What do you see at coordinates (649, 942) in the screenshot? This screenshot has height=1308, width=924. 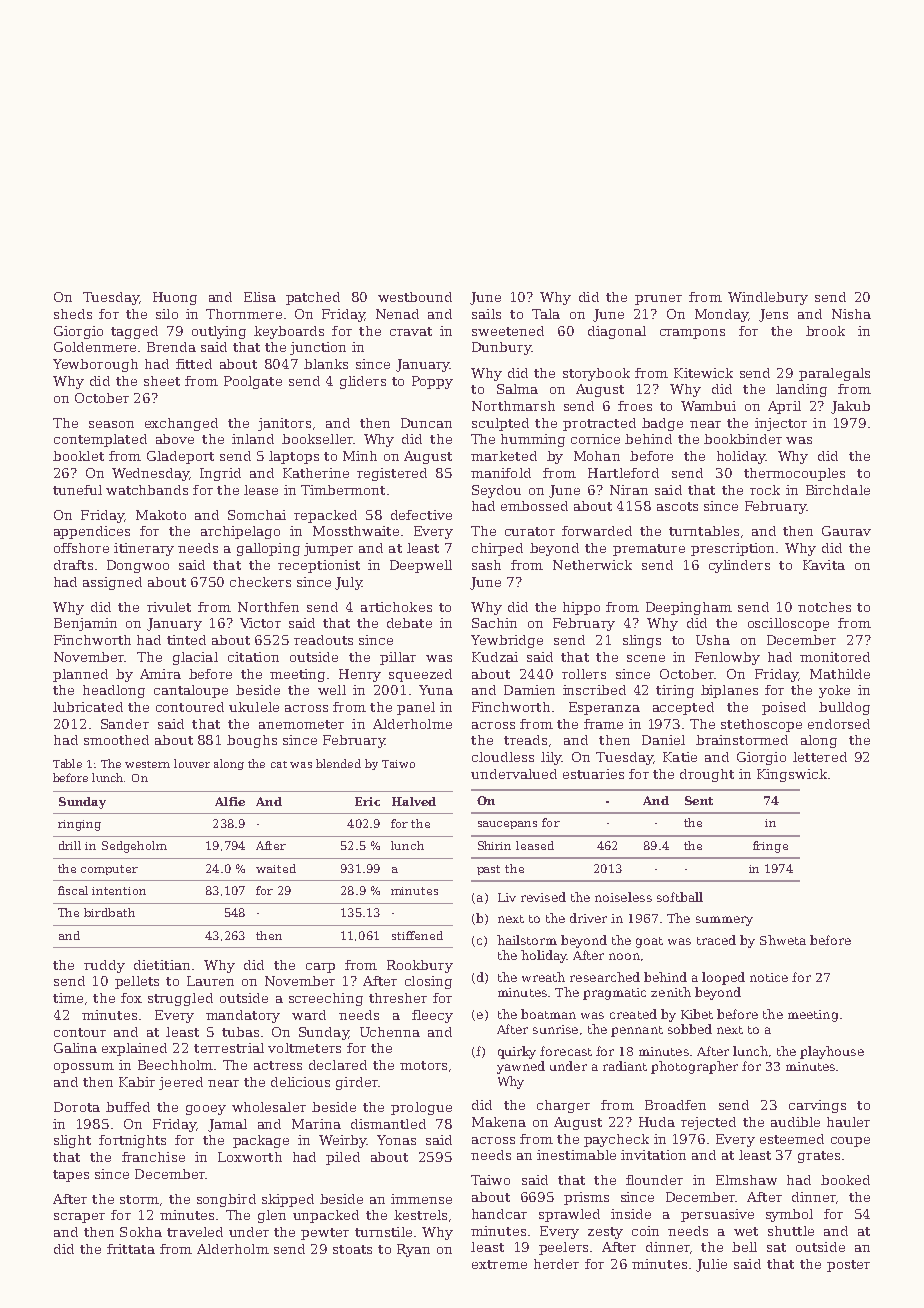 I see `goat` at bounding box center [649, 942].
